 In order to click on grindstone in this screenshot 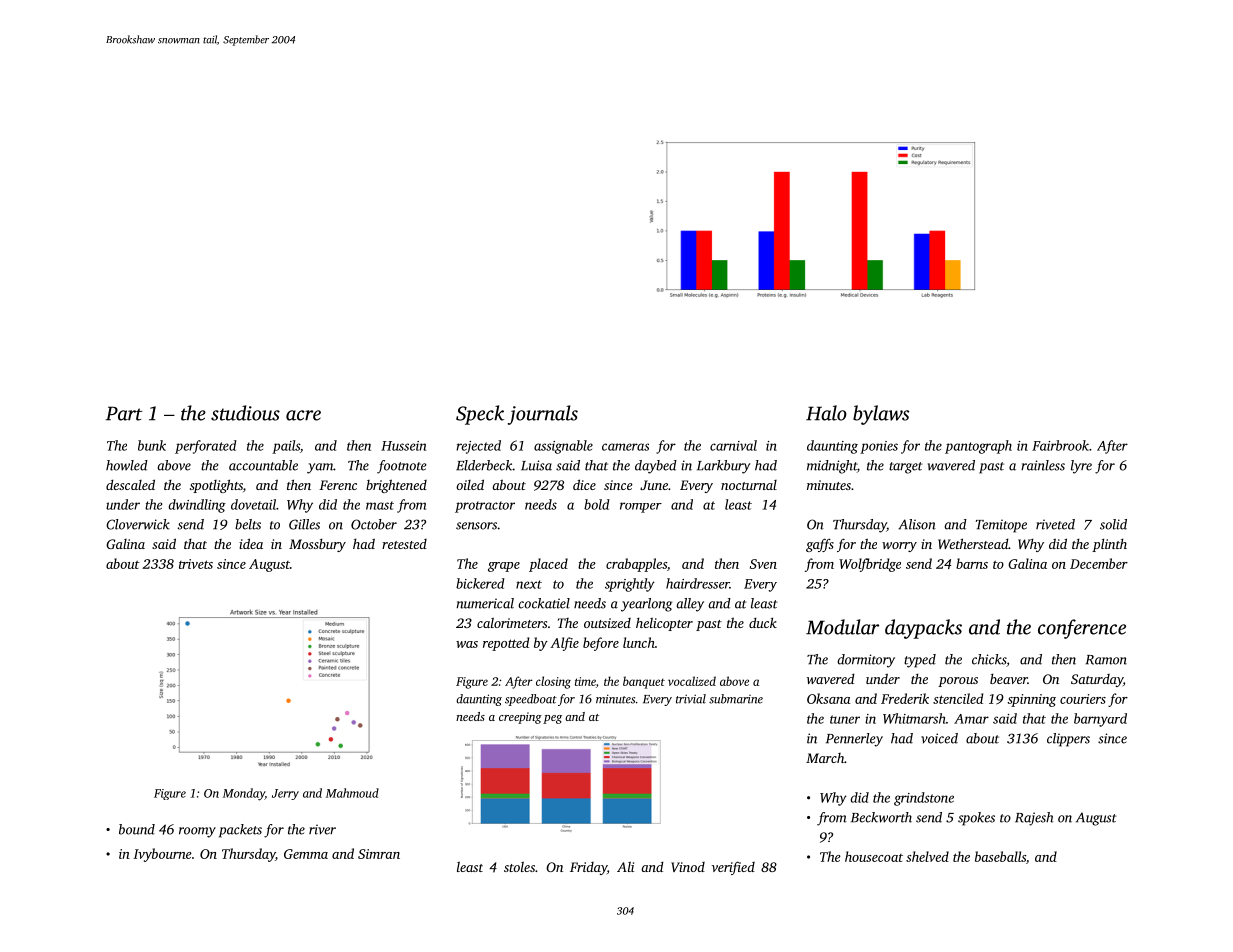, I will do `click(924, 799)`.
